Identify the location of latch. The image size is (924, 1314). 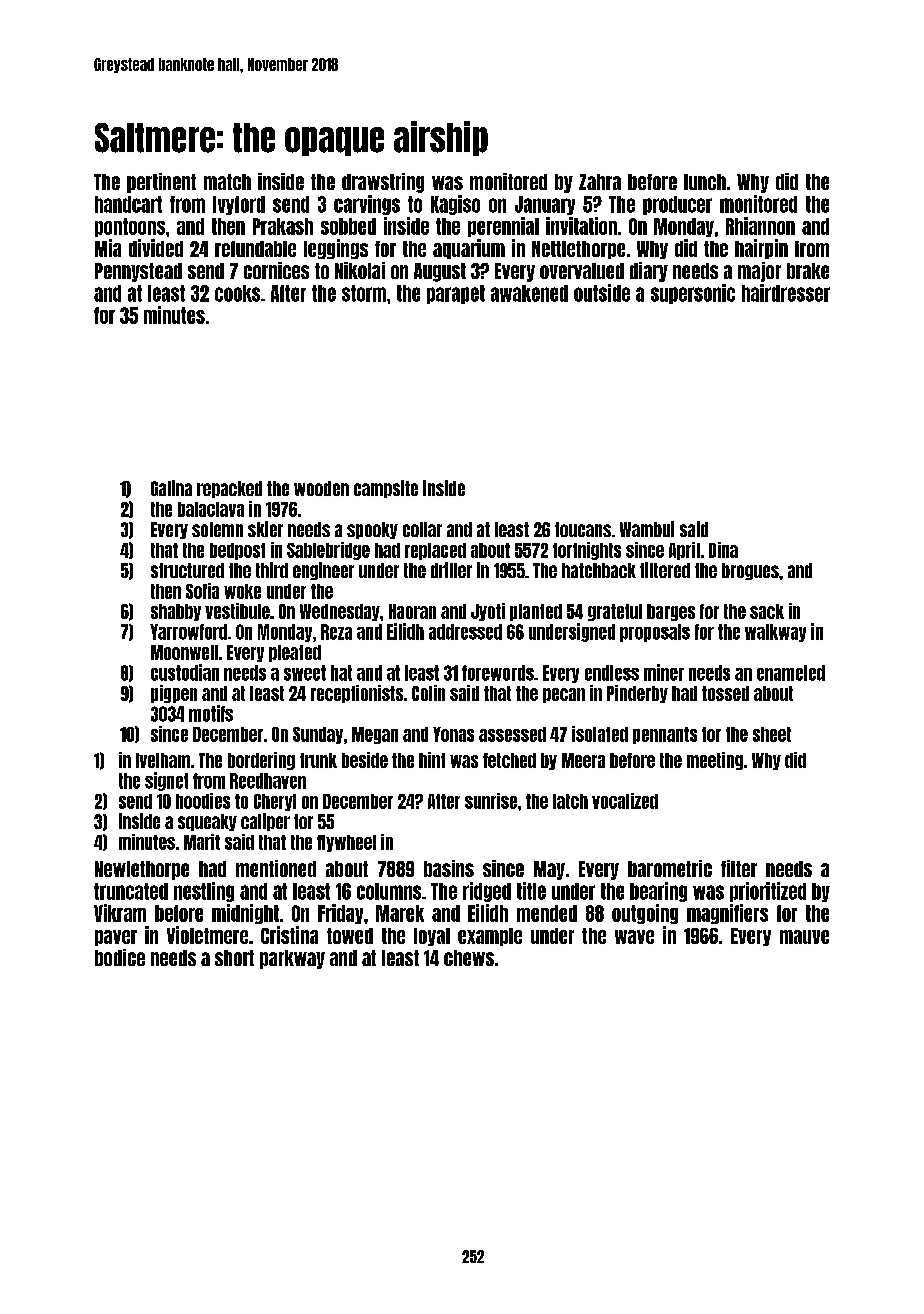
(570, 801).
